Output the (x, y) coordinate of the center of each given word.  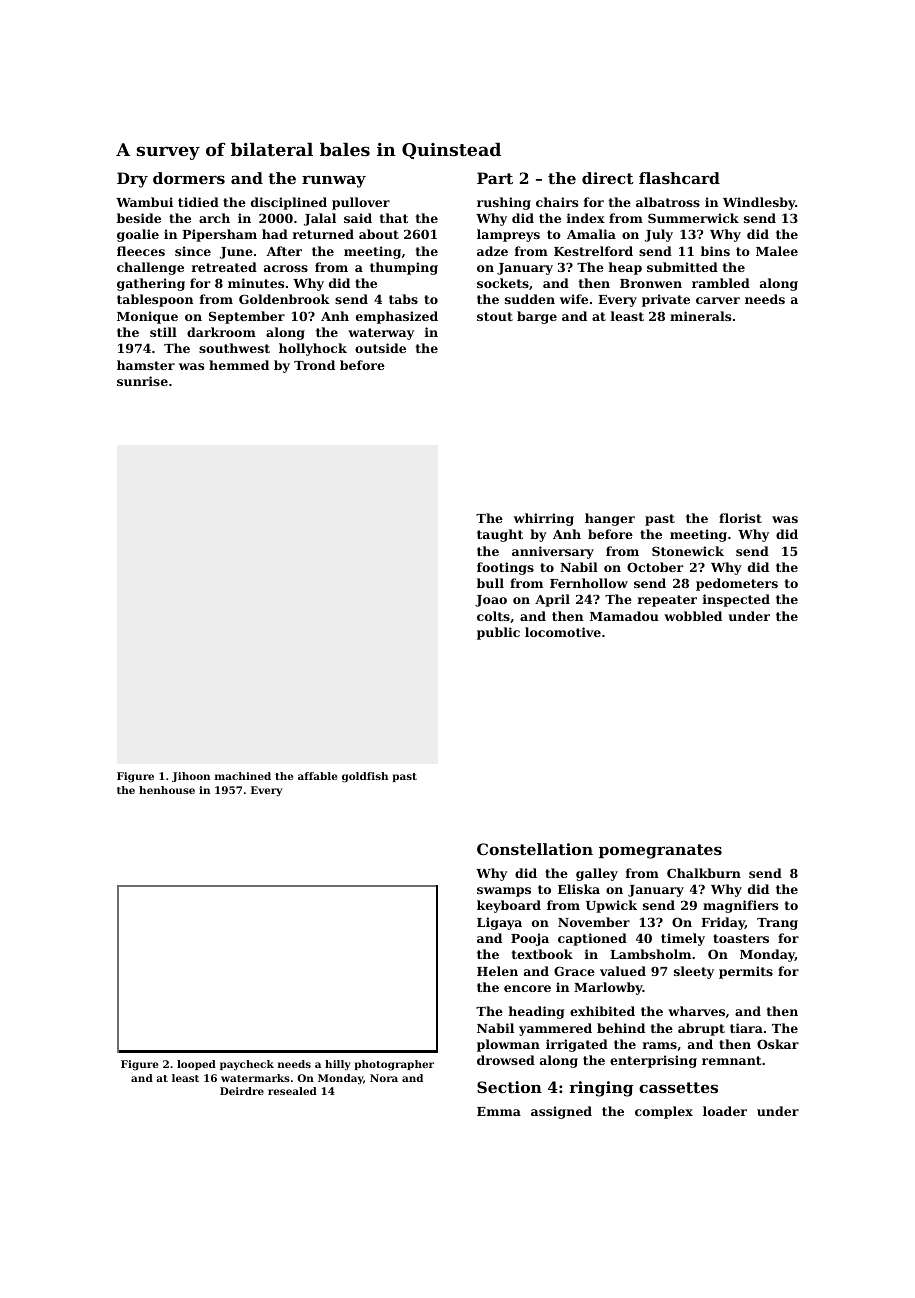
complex (664, 1112)
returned (323, 234)
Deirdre (242, 1091)
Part (495, 178)
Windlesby (759, 203)
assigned (561, 1112)
